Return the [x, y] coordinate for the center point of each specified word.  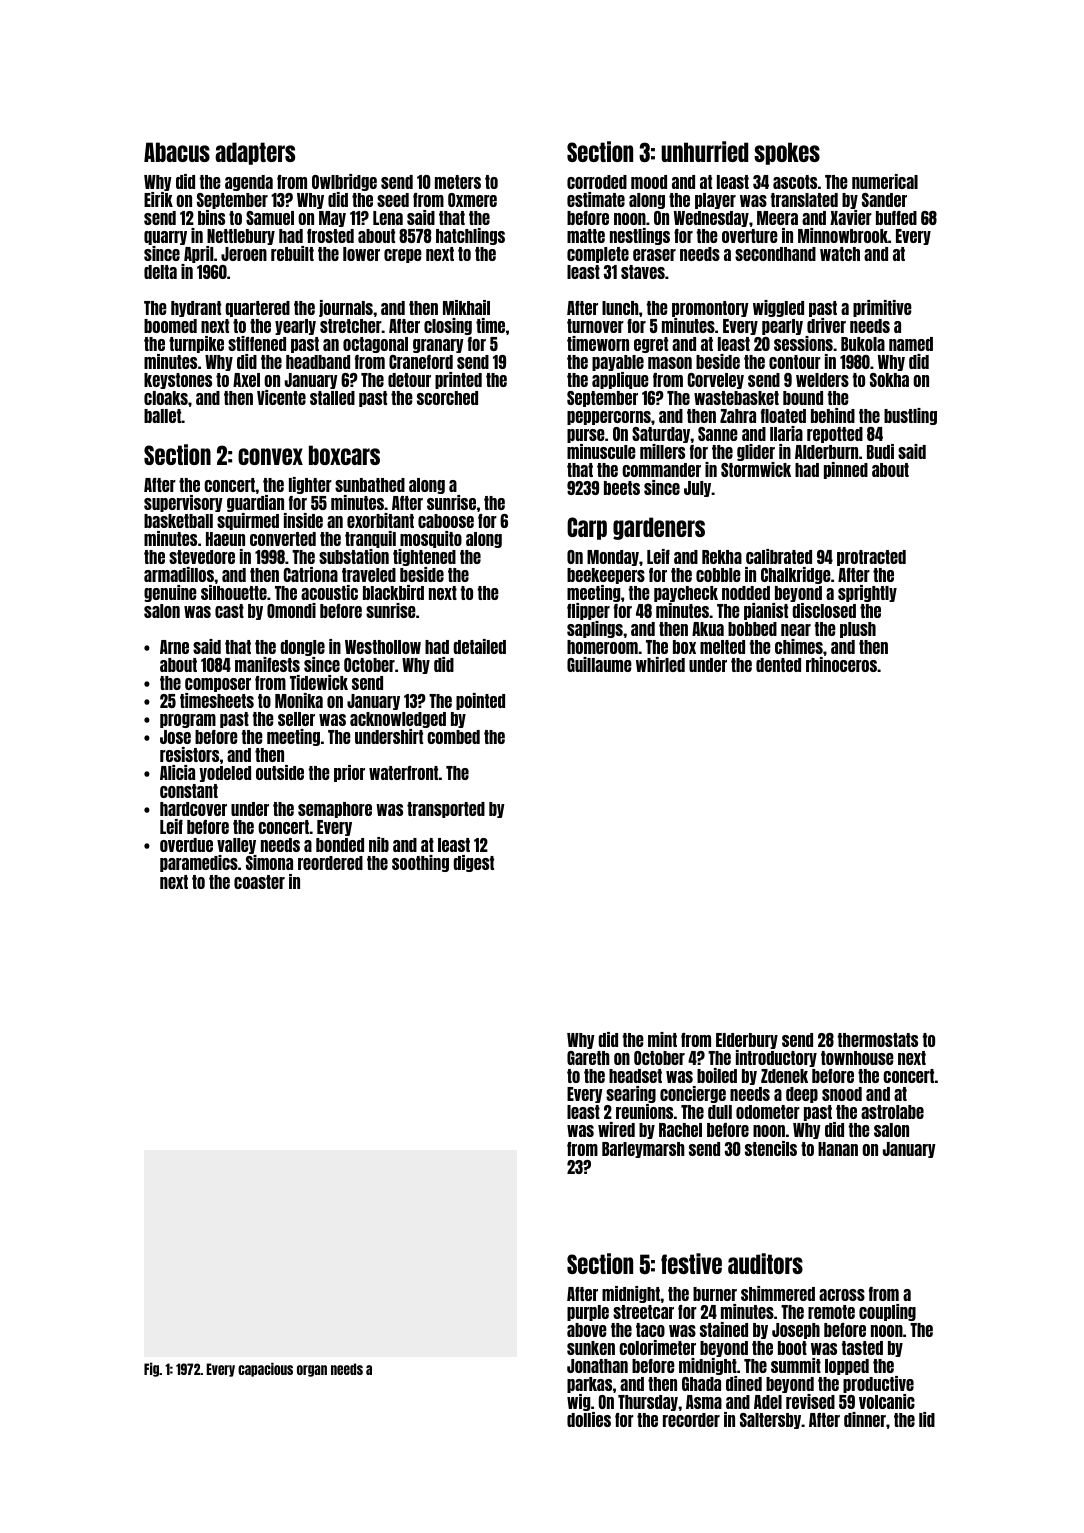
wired [616, 1129]
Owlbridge [344, 182]
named [911, 344]
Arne [174, 647]
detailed [479, 646]
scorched [447, 398]
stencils [771, 1148]
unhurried [704, 151]
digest [473, 863]
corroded [597, 182]
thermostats [878, 1040]
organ [312, 1371]
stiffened [257, 343]
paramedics [199, 863]
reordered [330, 863]
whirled [660, 664]
